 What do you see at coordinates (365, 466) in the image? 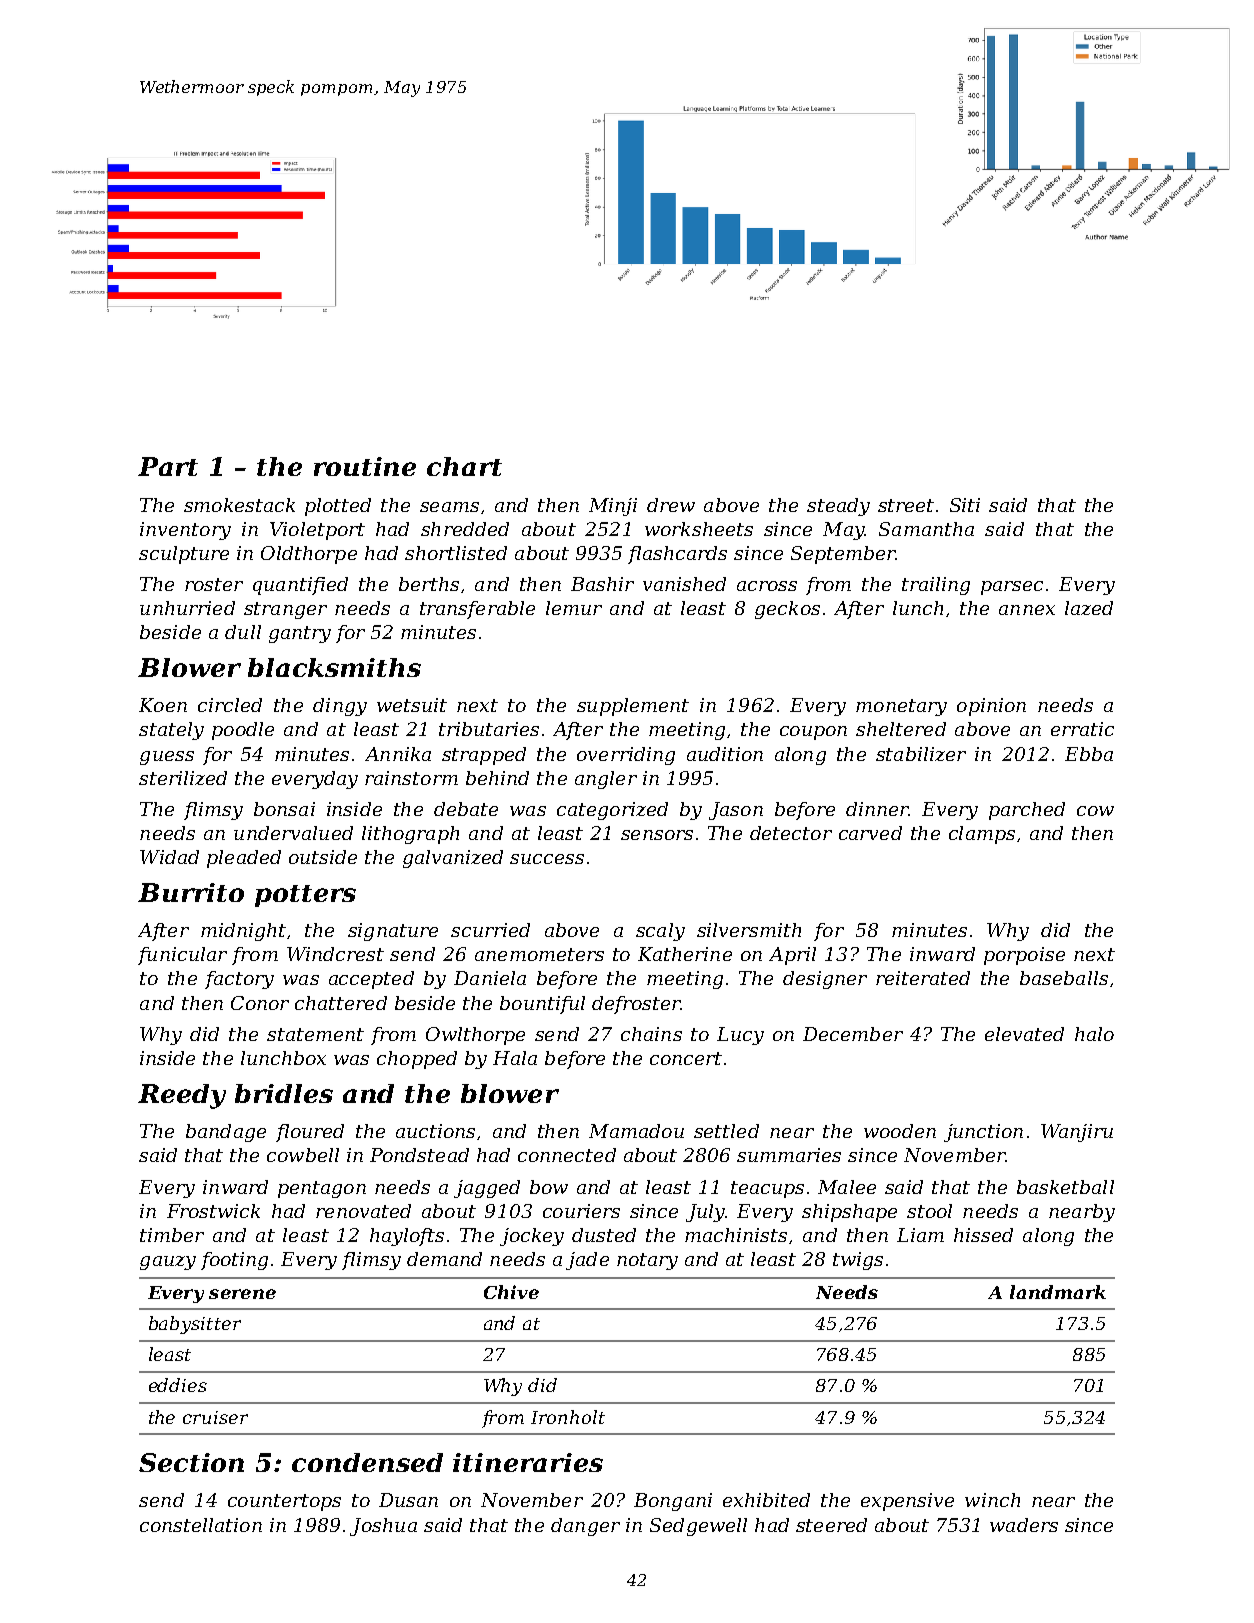
I see `routine` at bounding box center [365, 466].
